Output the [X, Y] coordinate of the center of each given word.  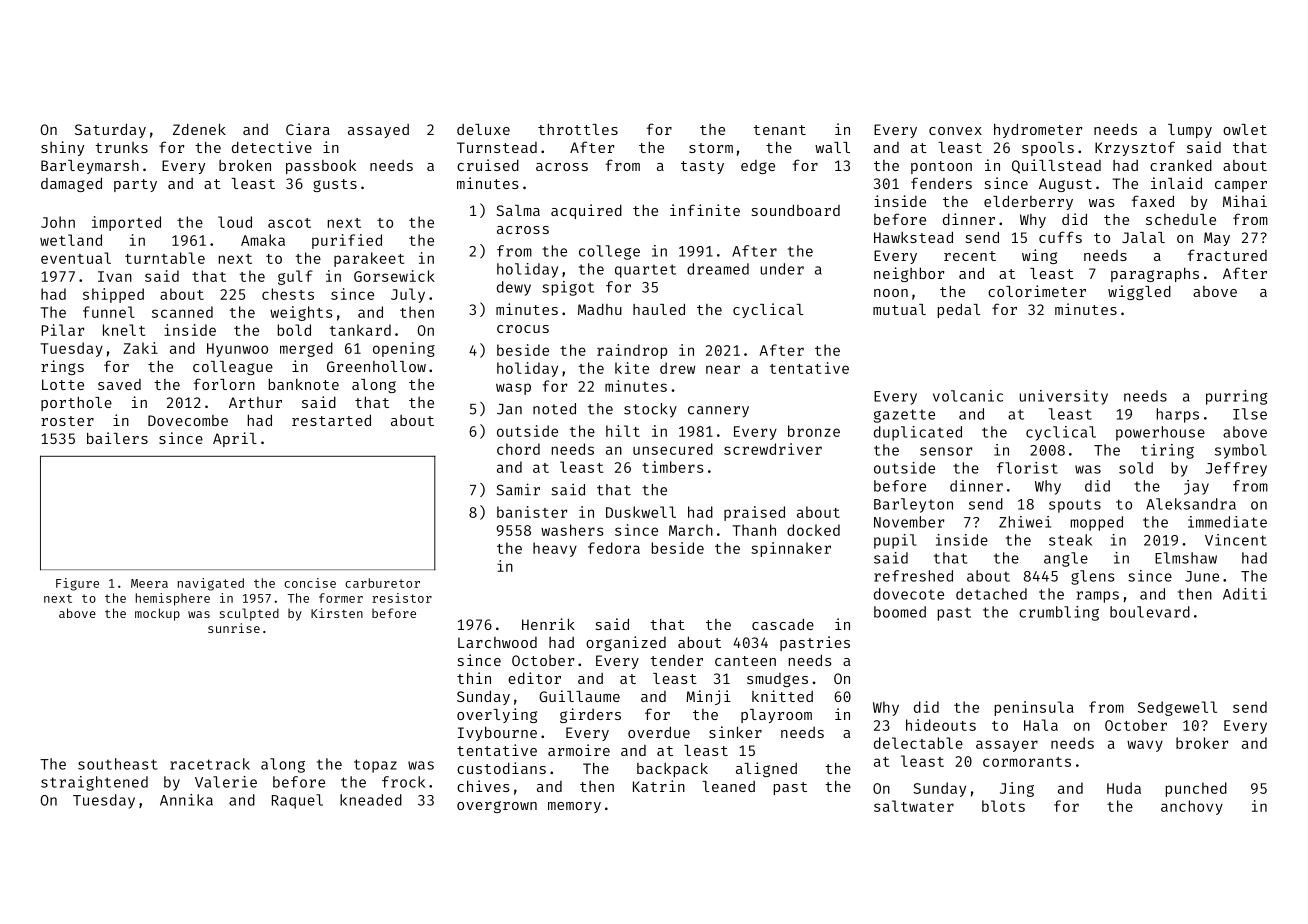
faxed [1153, 201]
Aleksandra [1191, 504]
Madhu [600, 309]
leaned [728, 786]
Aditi [1245, 594]
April [235, 439]
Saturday [110, 130]
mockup [157, 614]
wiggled [1139, 292]
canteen [745, 661]
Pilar [62, 330]
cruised [488, 165]
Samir [518, 489]
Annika [186, 800]
